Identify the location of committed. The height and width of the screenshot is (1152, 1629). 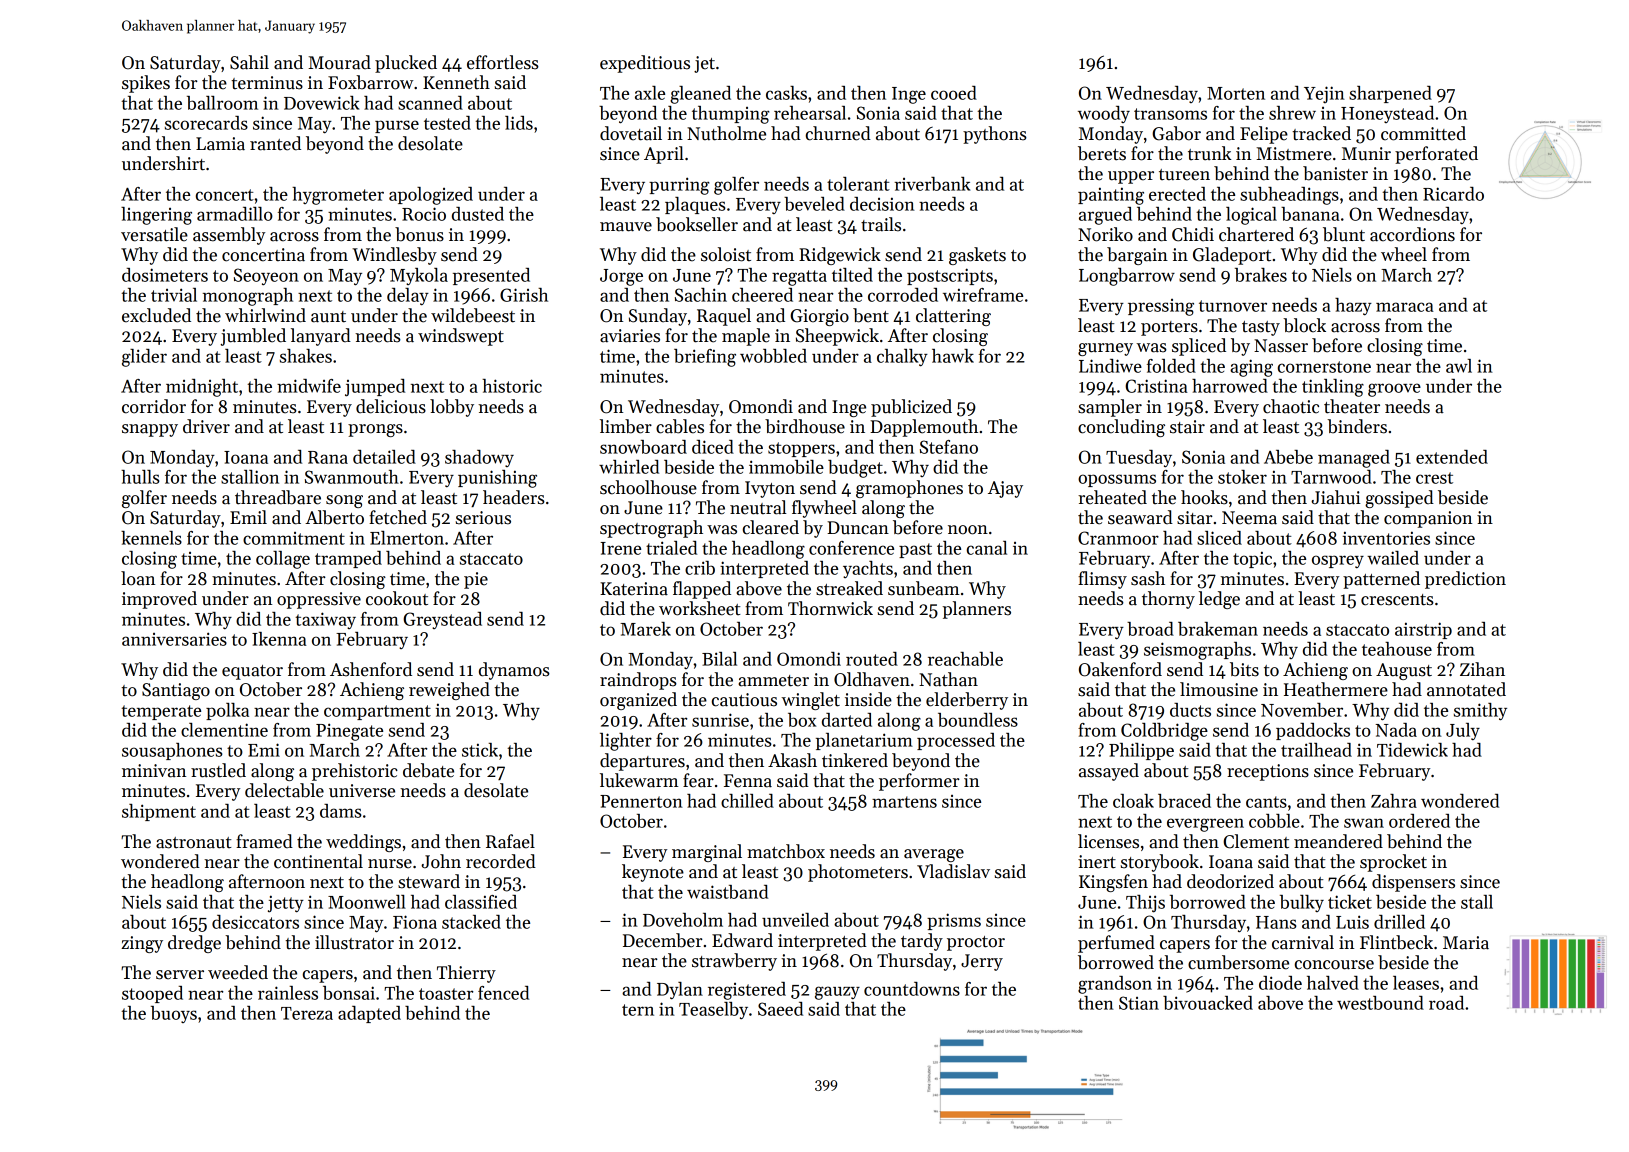
(1423, 133).
